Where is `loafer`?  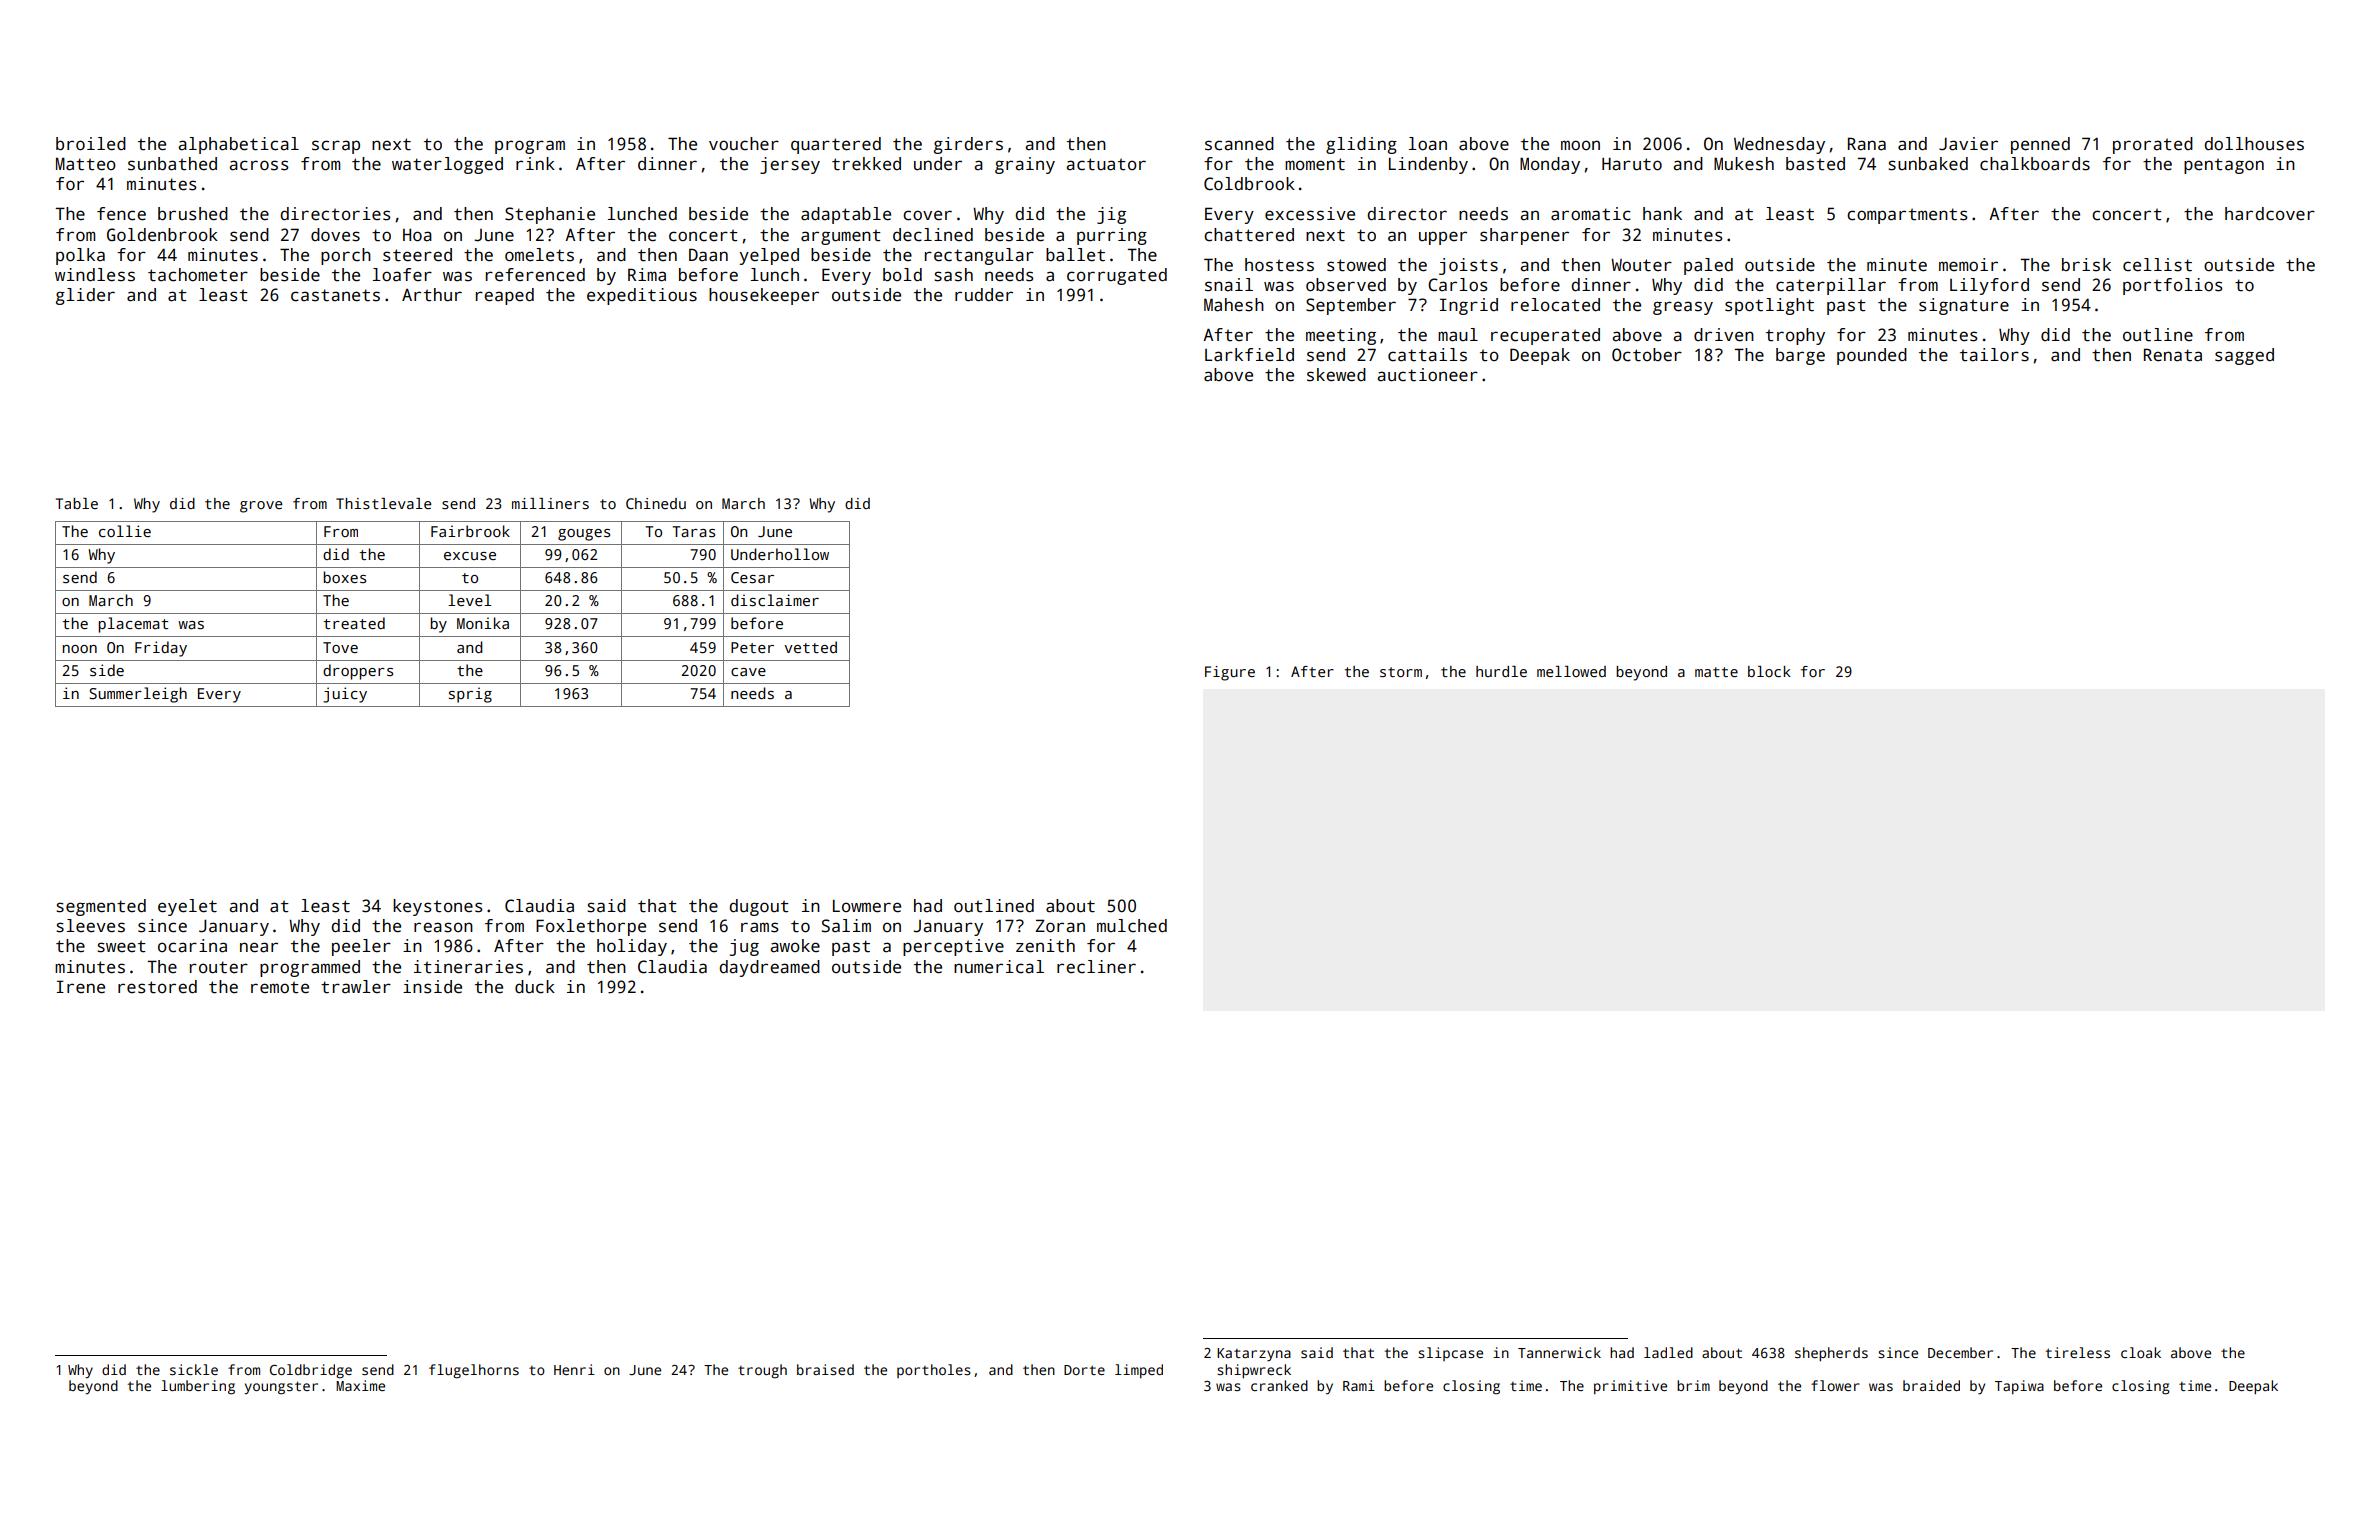 loafer is located at coordinates (402, 275).
